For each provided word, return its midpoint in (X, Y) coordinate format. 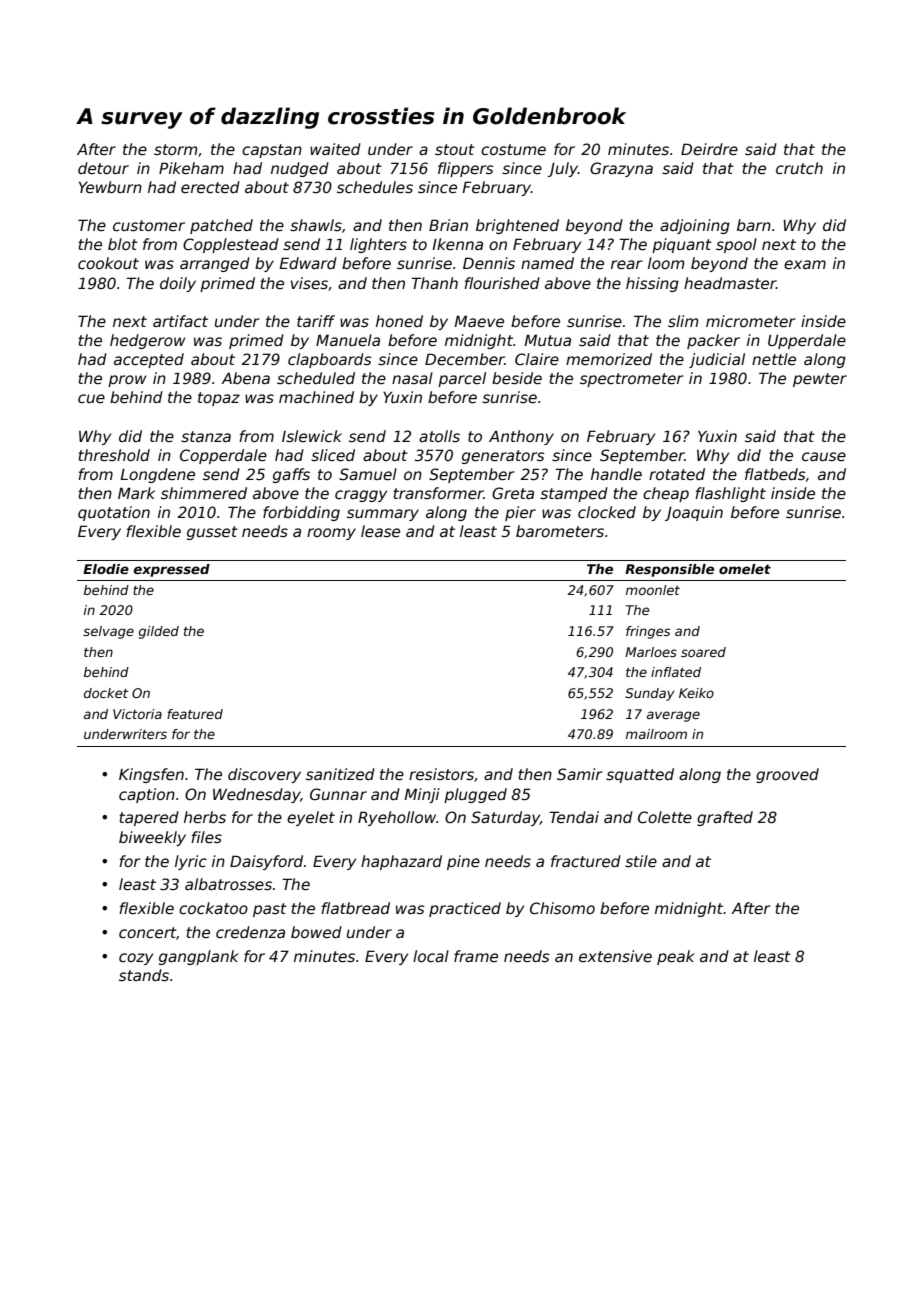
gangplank (199, 957)
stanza (206, 436)
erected (210, 187)
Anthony (521, 437)
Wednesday (256, 795)
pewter (820, 380)
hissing (652, 284)
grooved (787, 775)
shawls (316, 225)
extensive (615, 956)
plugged (475, 795)
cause (824, 456)
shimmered (204, 493)
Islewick (312, 436)
